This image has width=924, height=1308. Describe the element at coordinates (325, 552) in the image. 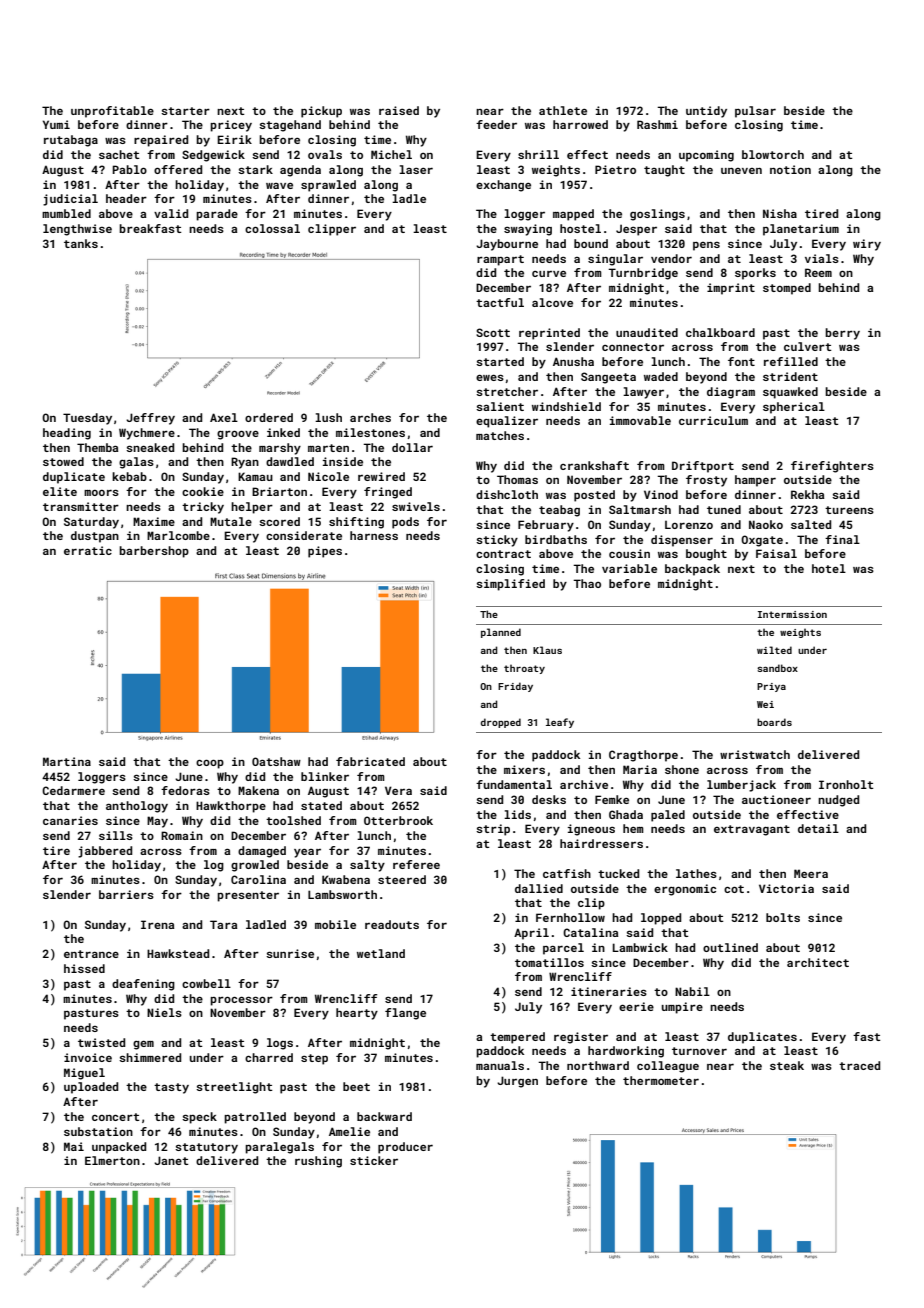

I see `pipes` at that location.
